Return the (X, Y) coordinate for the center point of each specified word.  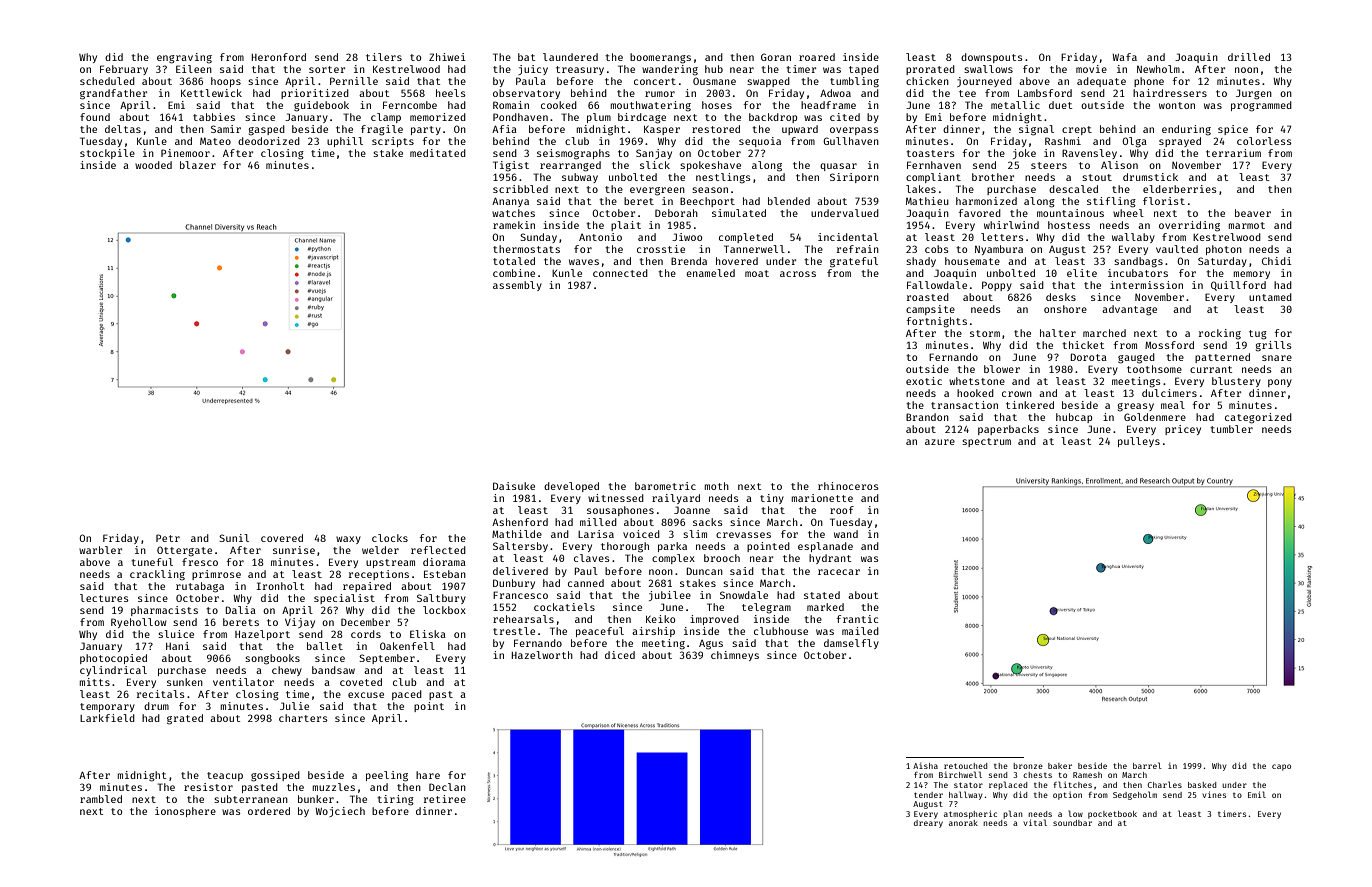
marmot (1247, 225)
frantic (857, 619)
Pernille (354, 81)
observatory (526, 94)
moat (757, 273)
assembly (517, 286)
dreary (928, 824)
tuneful (152, 562)
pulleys (1139, 442)
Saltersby (520, 547)
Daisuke (514, 486)
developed (571, 487)
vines (1214, 794)
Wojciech (340, 812)
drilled (1249, 57)
